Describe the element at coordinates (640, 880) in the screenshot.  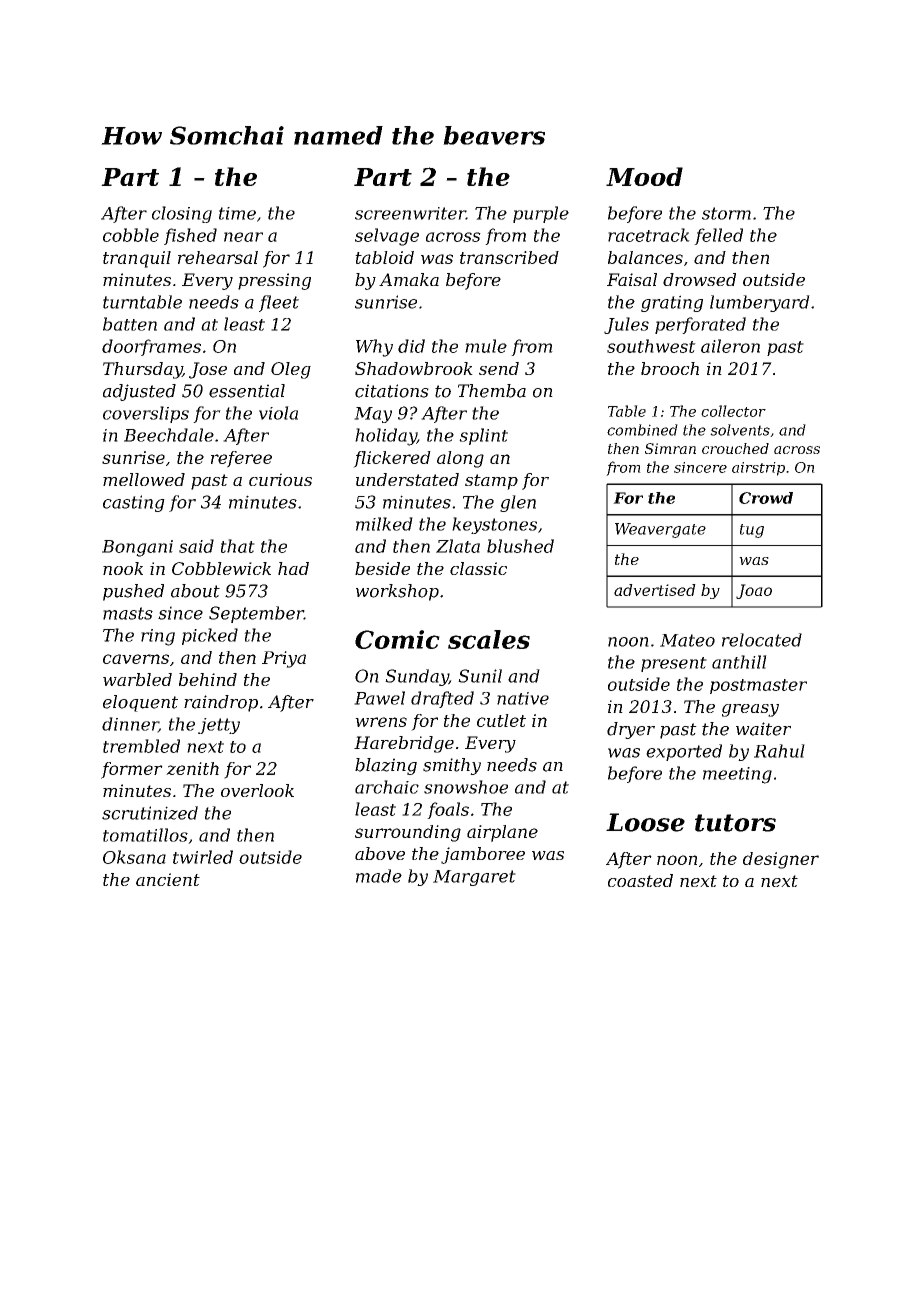
I see `coasted` at that location.
